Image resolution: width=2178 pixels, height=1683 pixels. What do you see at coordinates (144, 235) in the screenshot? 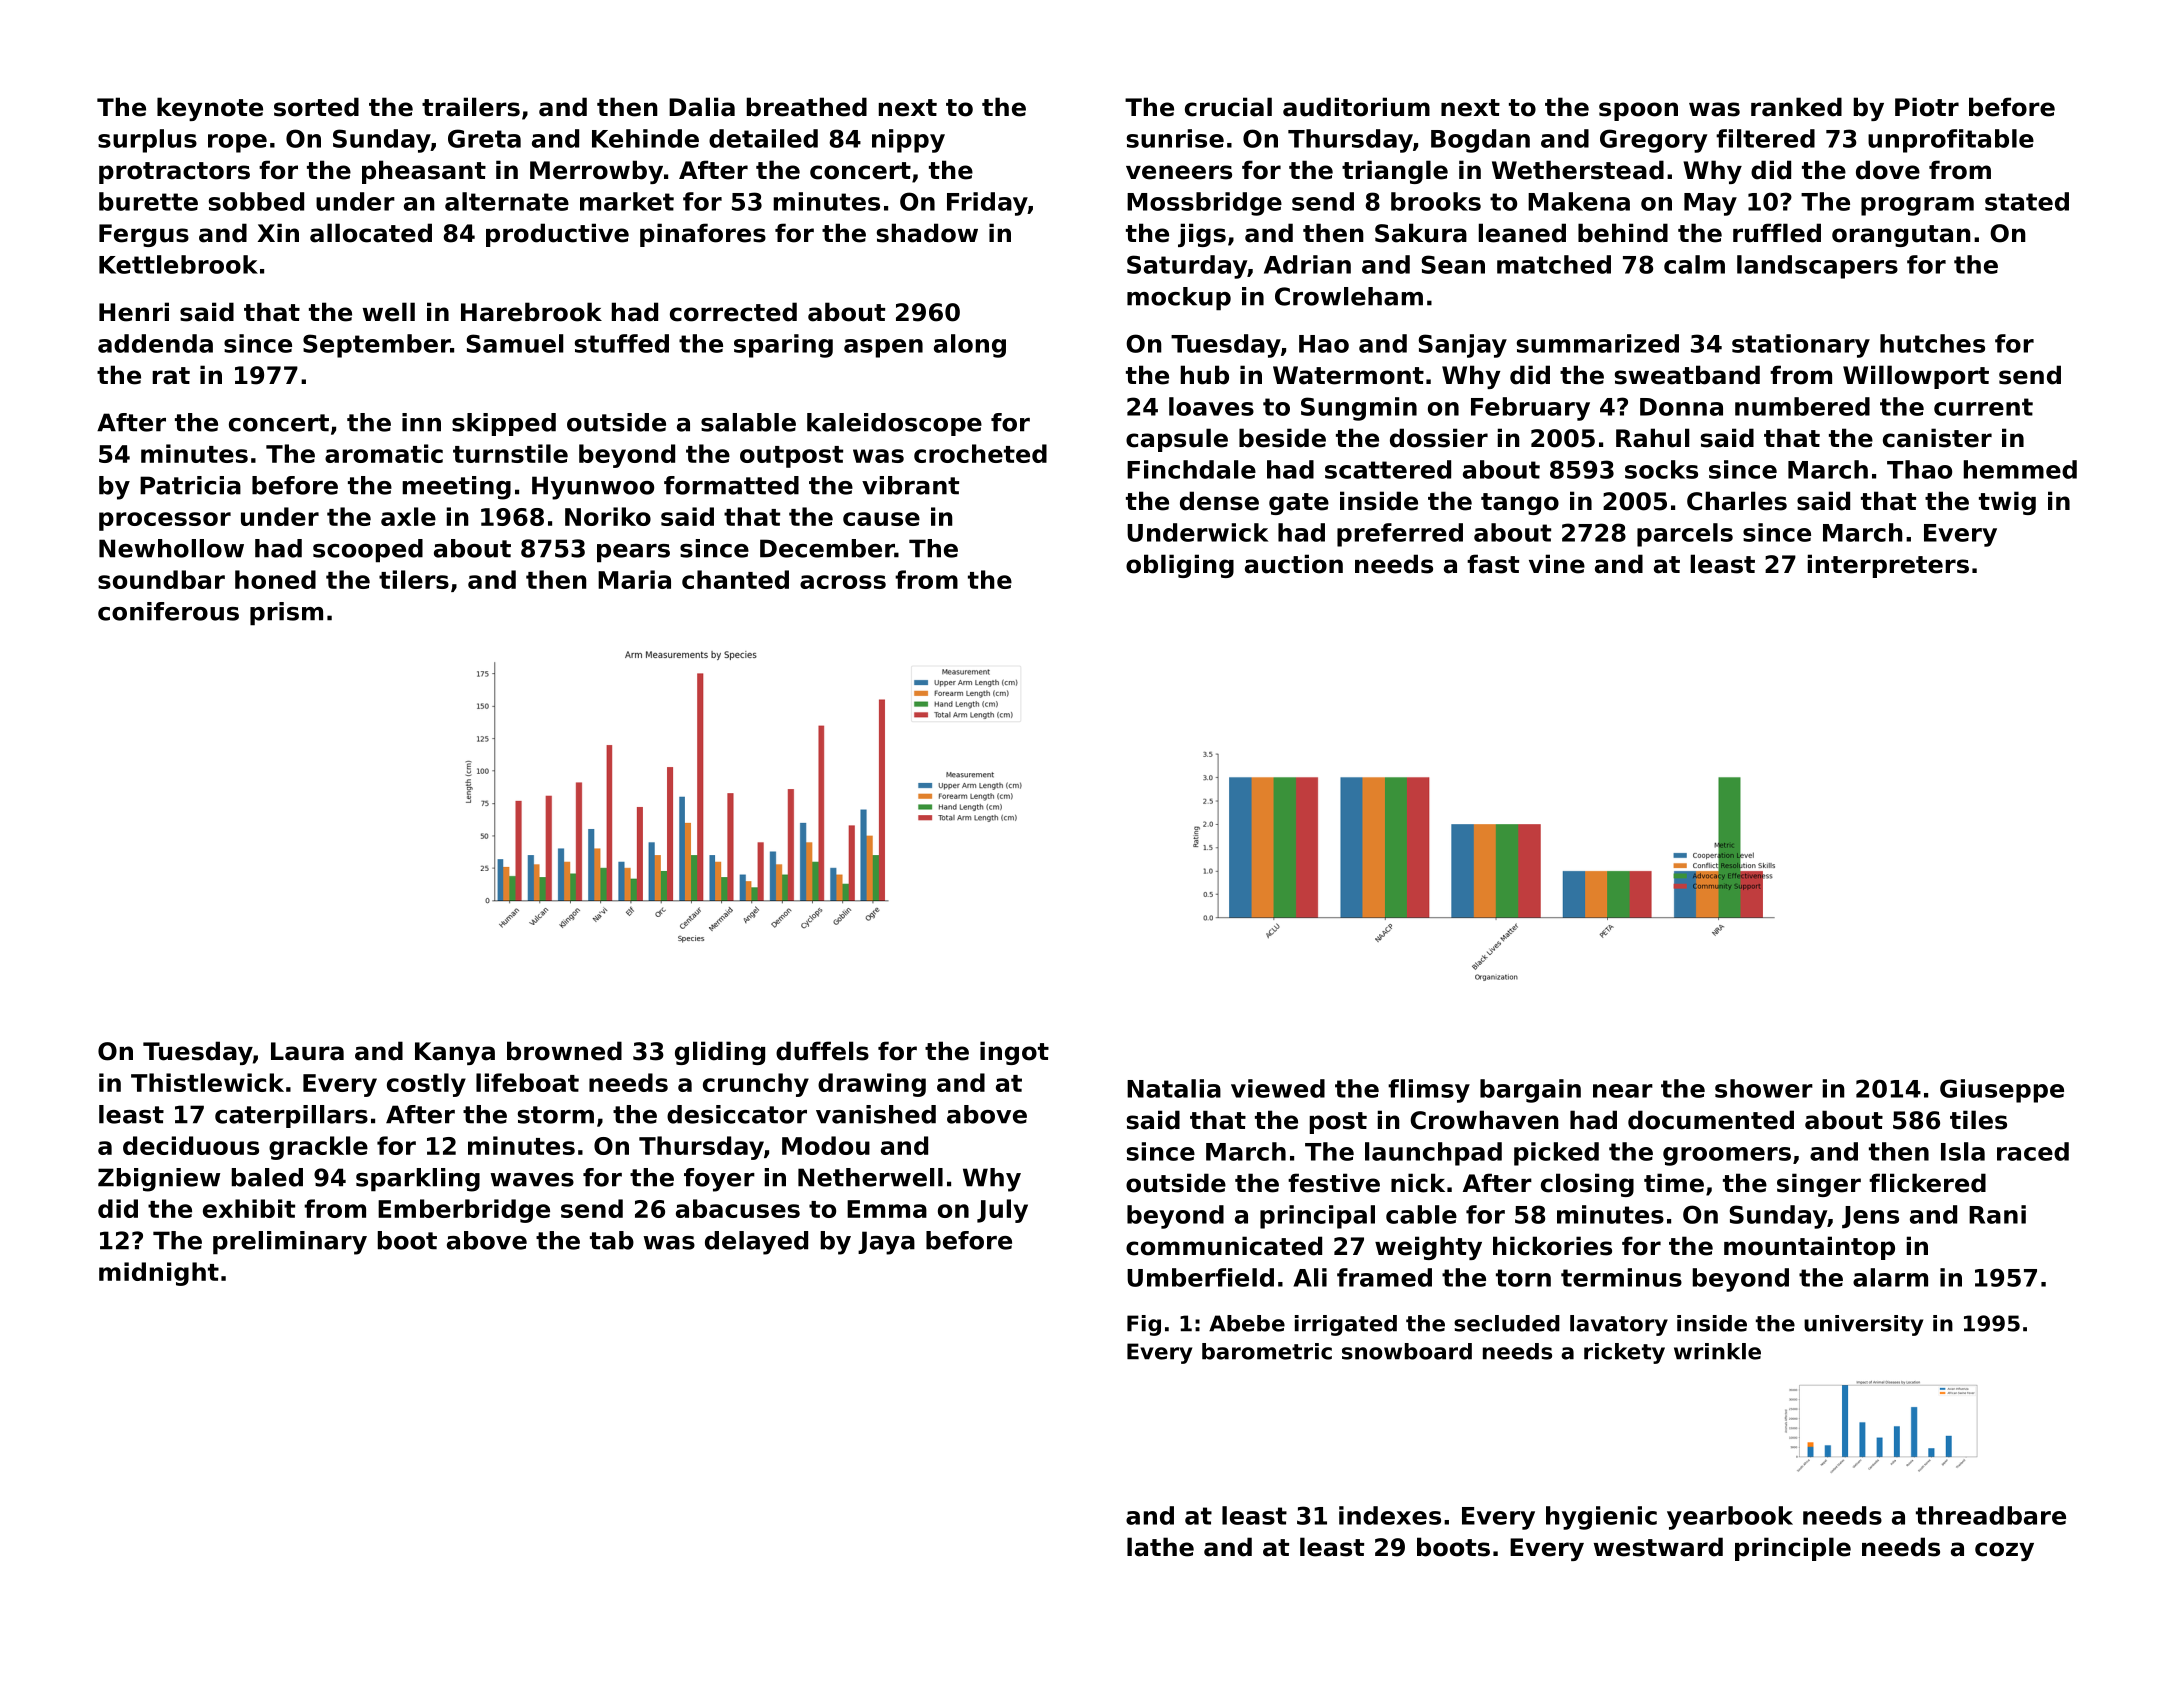
I see `Fergus` at bounding box center [144, 235].
